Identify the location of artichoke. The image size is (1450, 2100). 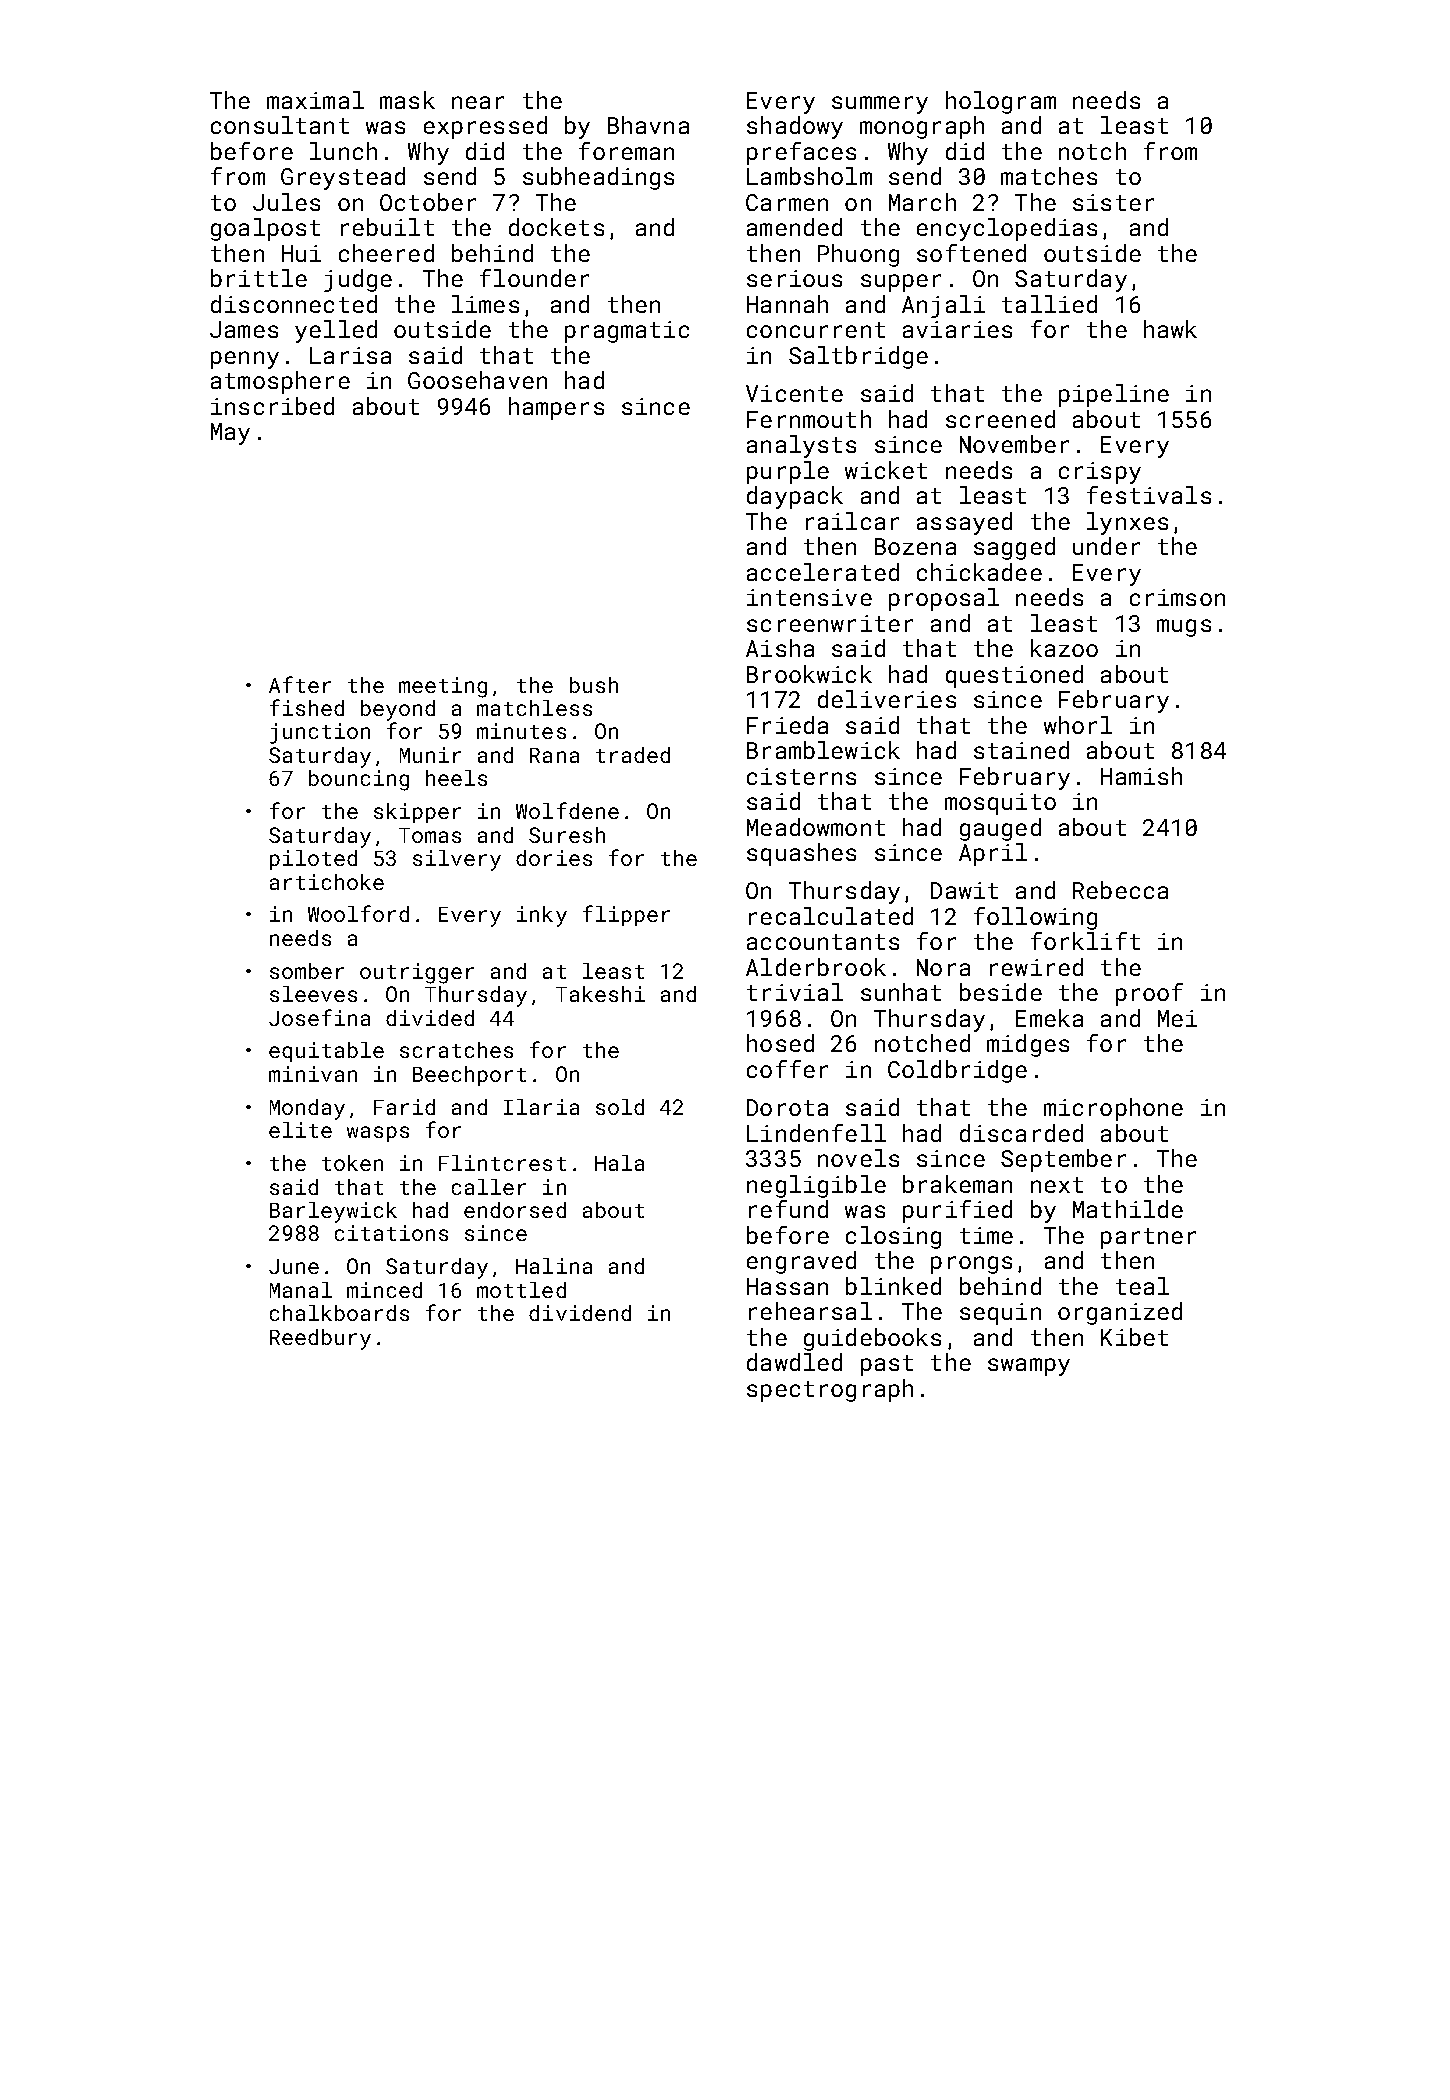
(327, 882).
